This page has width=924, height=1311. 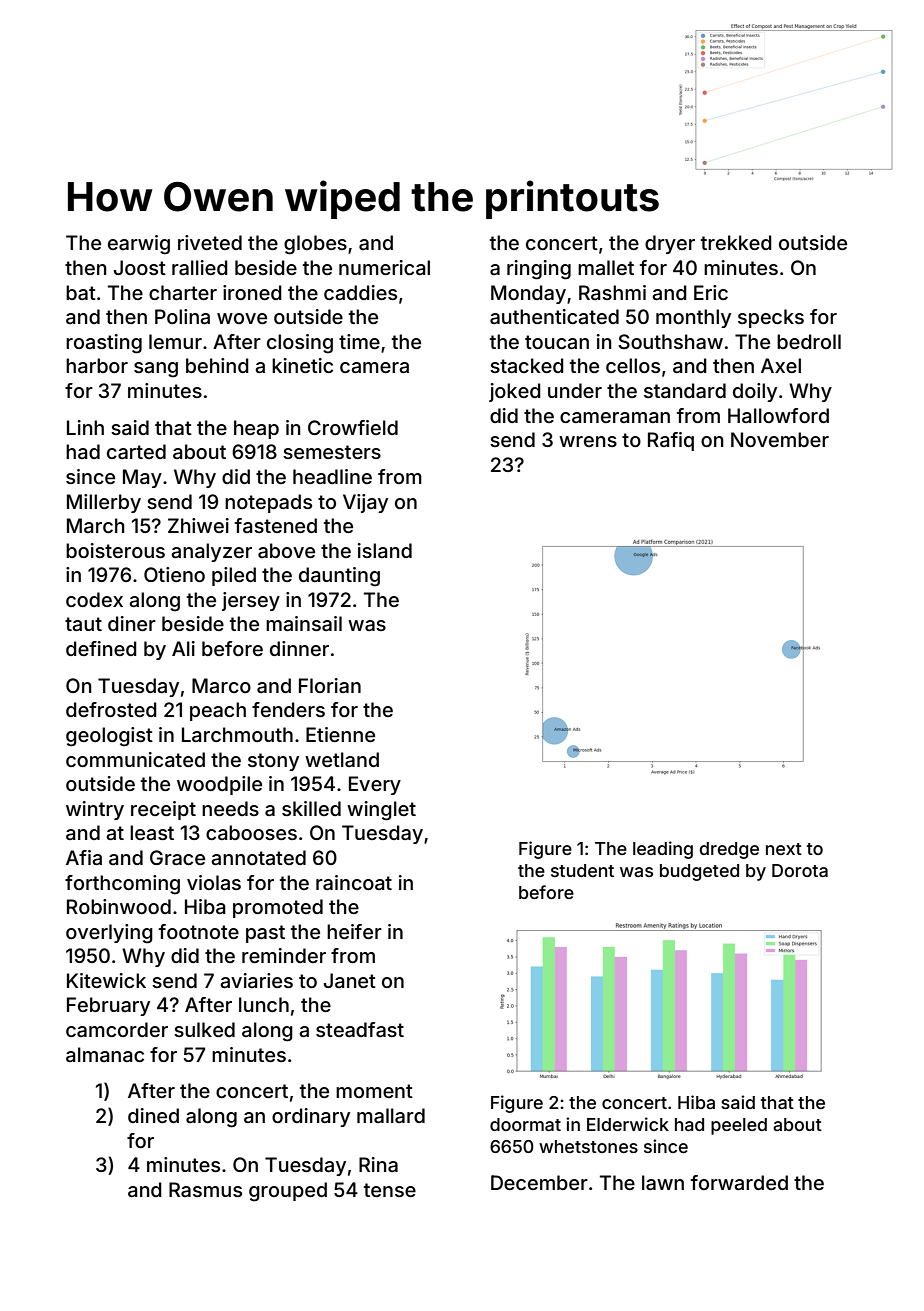 What do you see at coordinates (736, 242) in the page?
I see `trekked` at bounding box center [736, 242].
